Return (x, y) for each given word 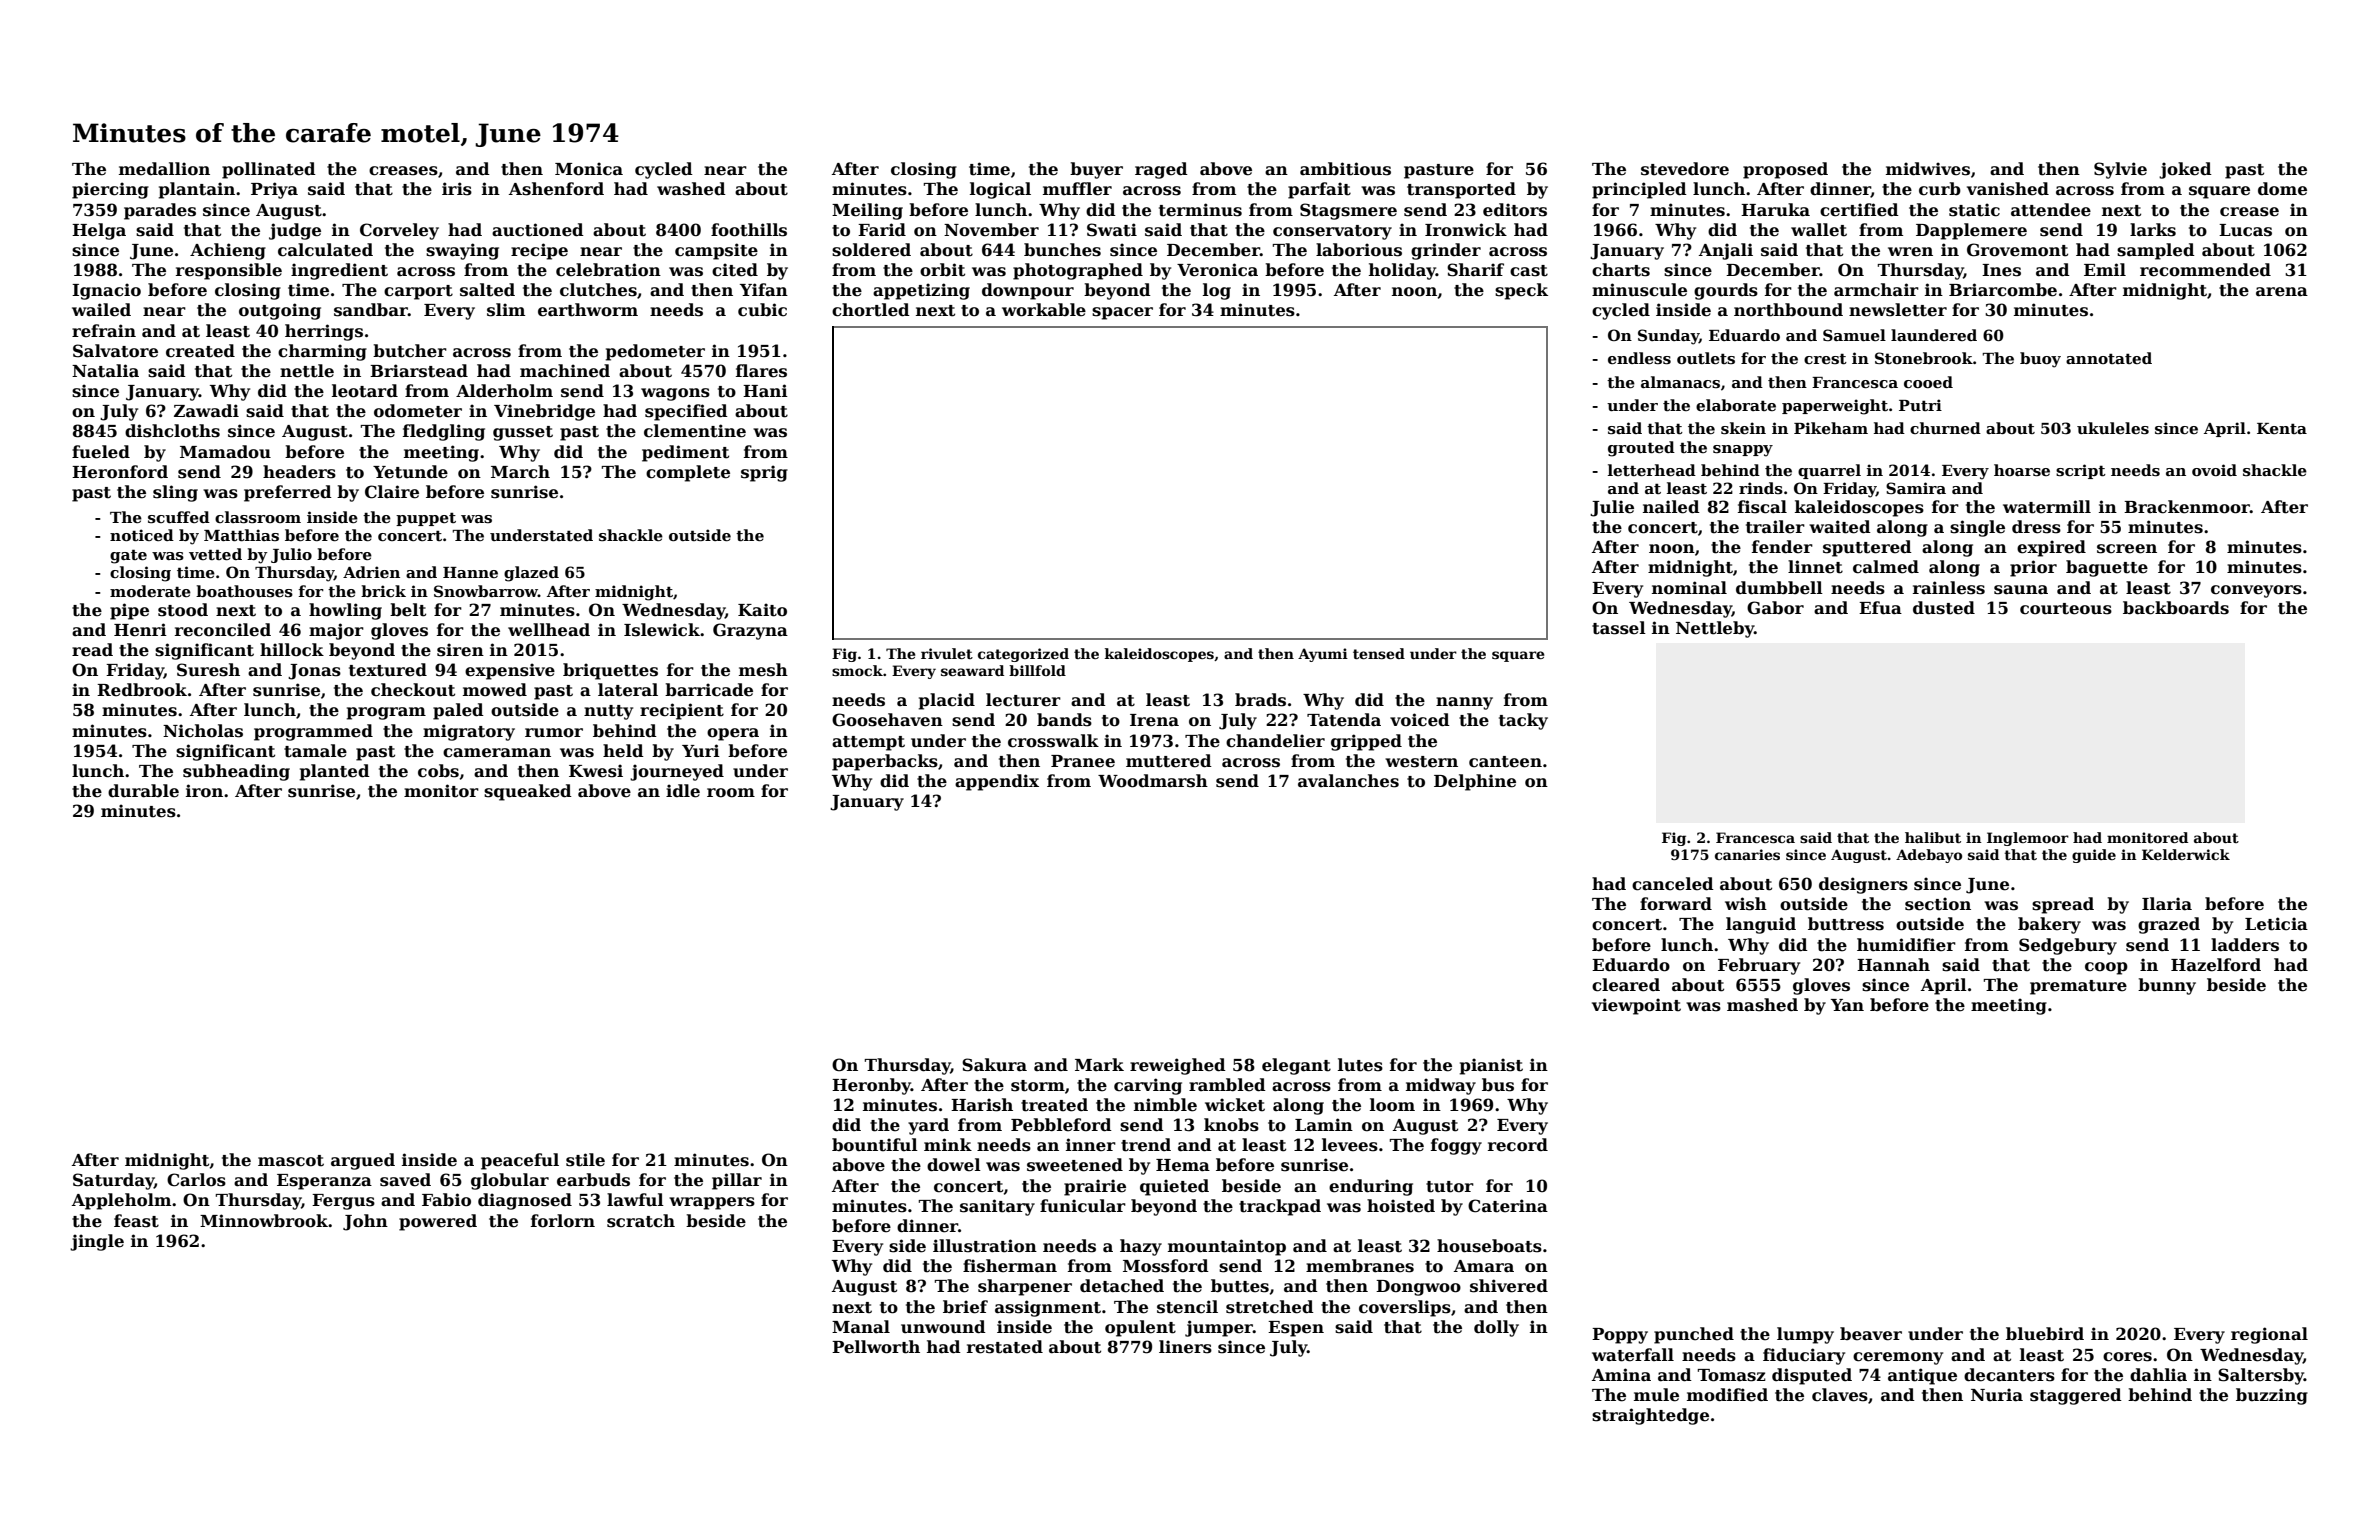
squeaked (528, 792)
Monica (589, 169)
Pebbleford (1061, 1125)
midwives (1928, 169)
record (1518, 1145)
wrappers (712, 1203)
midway (1441, 1086)
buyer (1096, 170)
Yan (1847, 1005)
